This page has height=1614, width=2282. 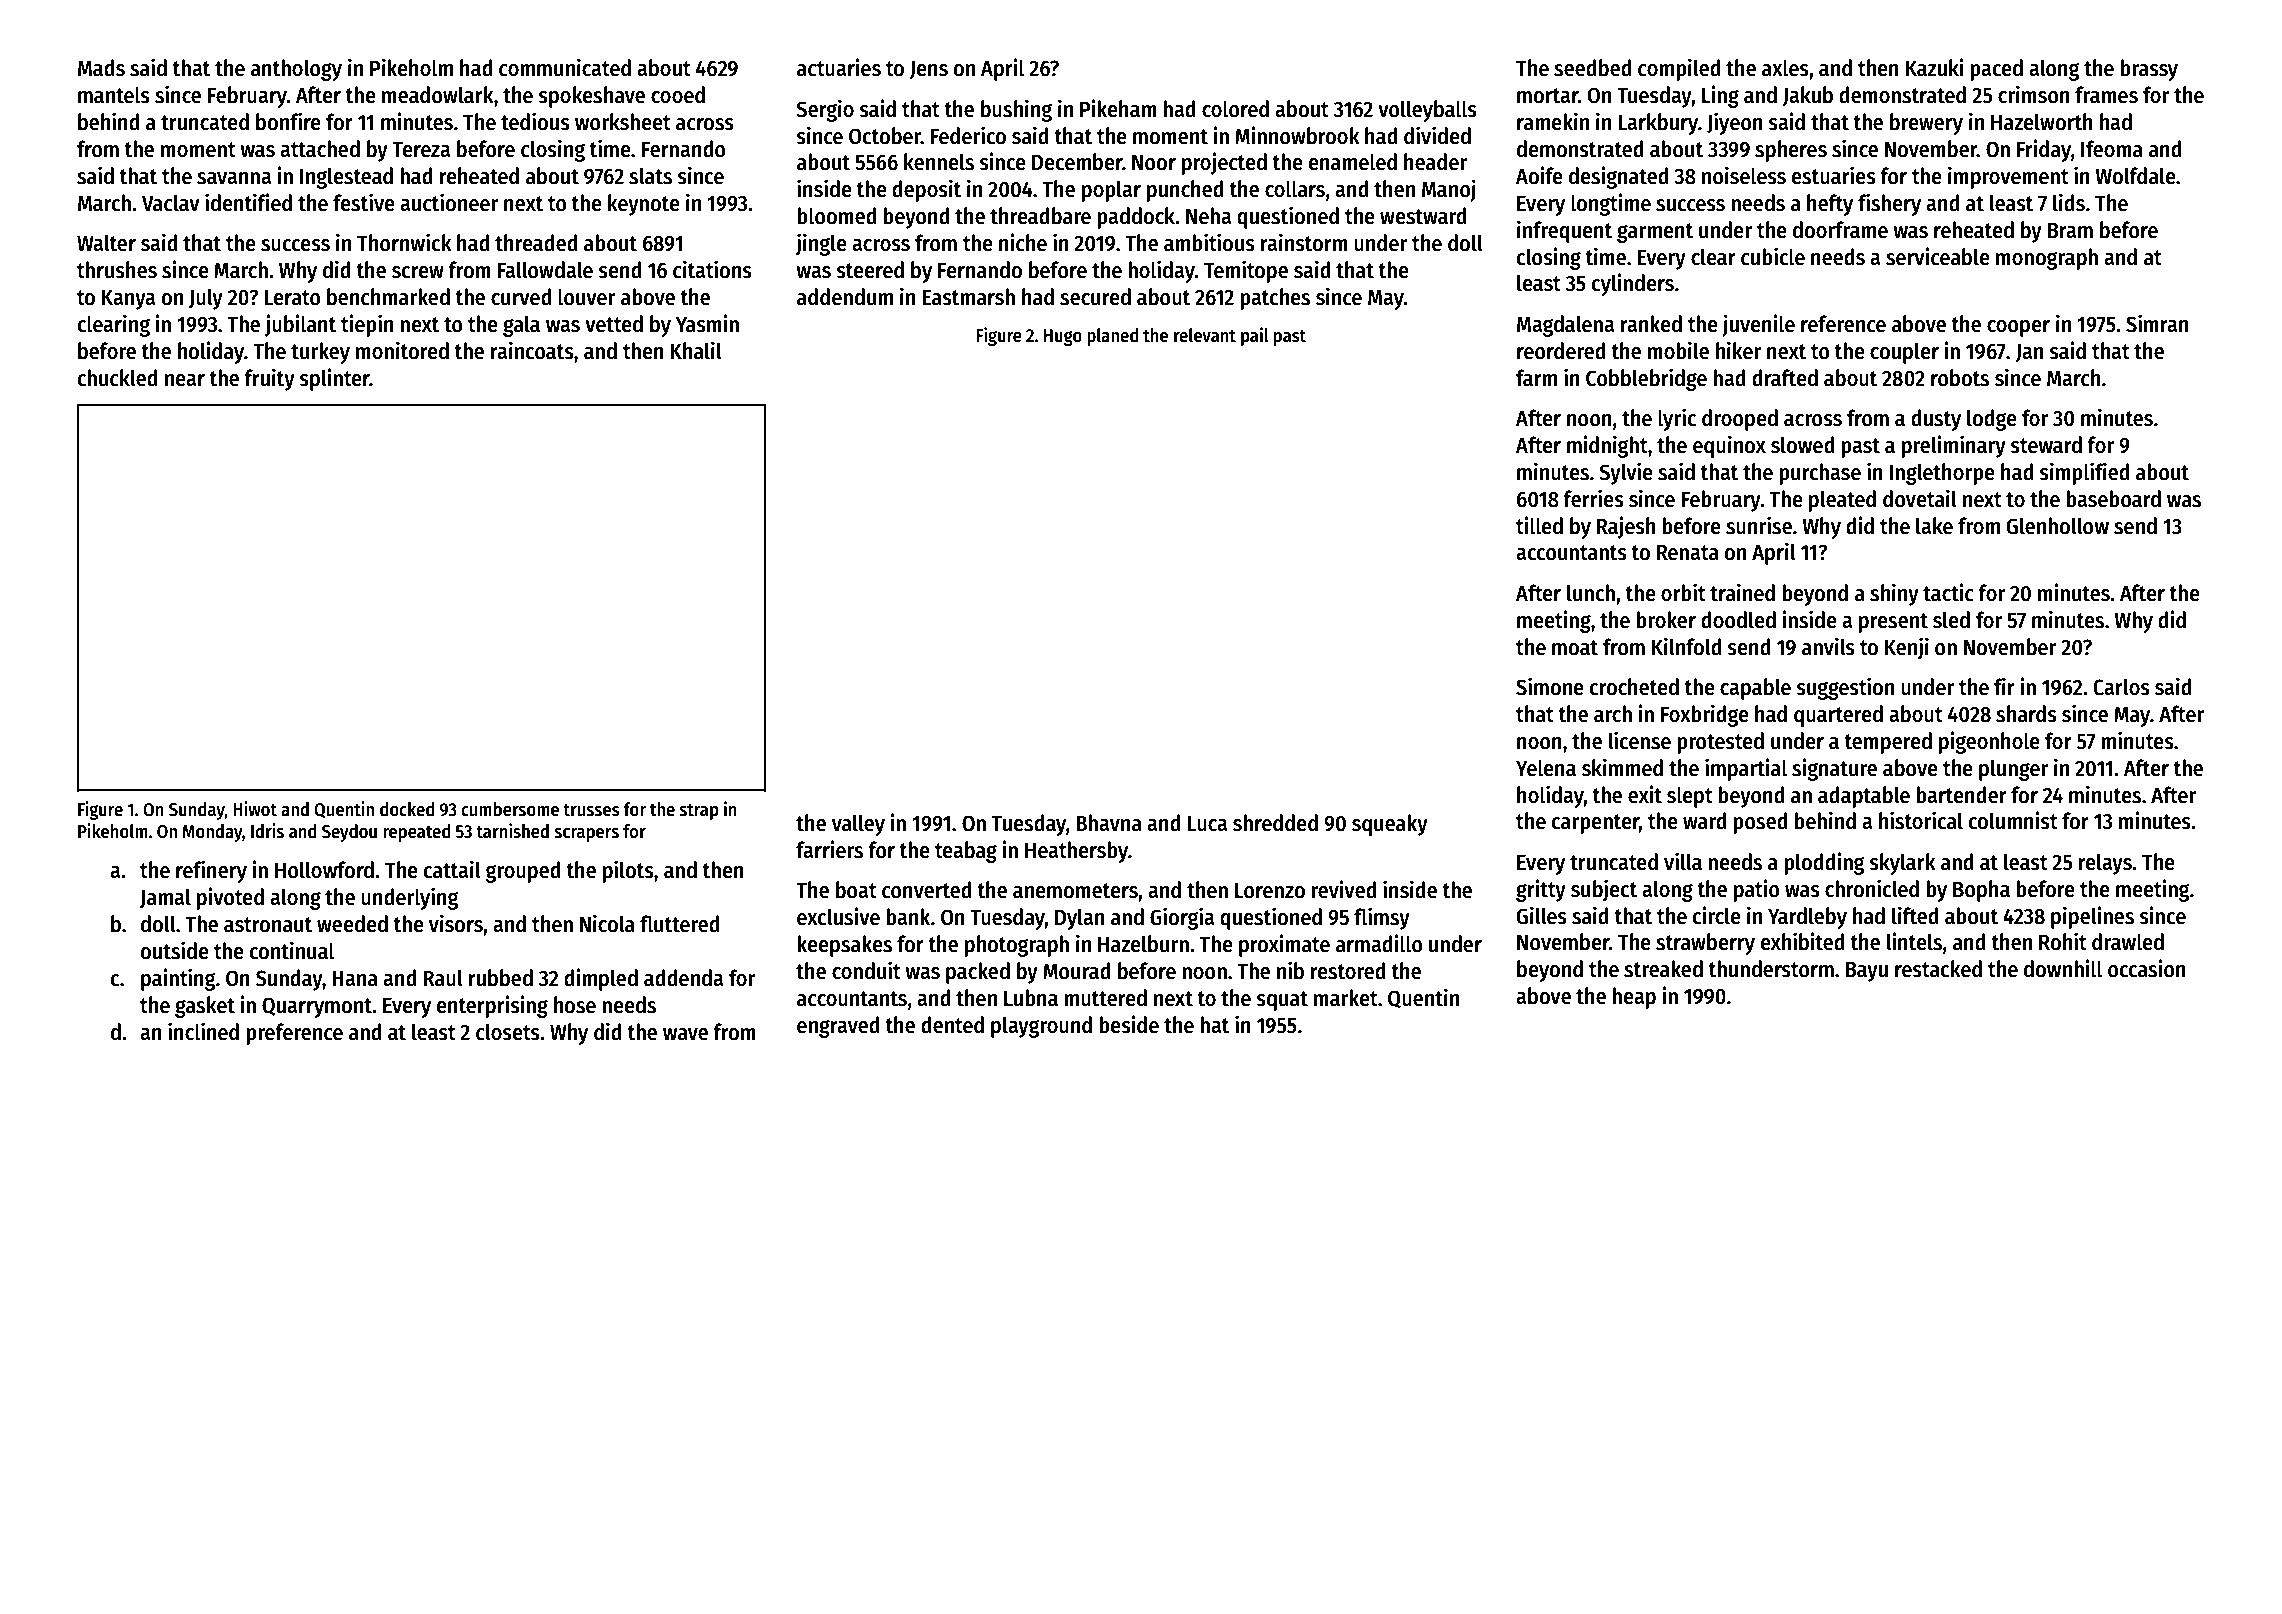 What do you see at coordinates (508, 1032) in the page?
I see `closets` at bounding box center [508, 1032].
